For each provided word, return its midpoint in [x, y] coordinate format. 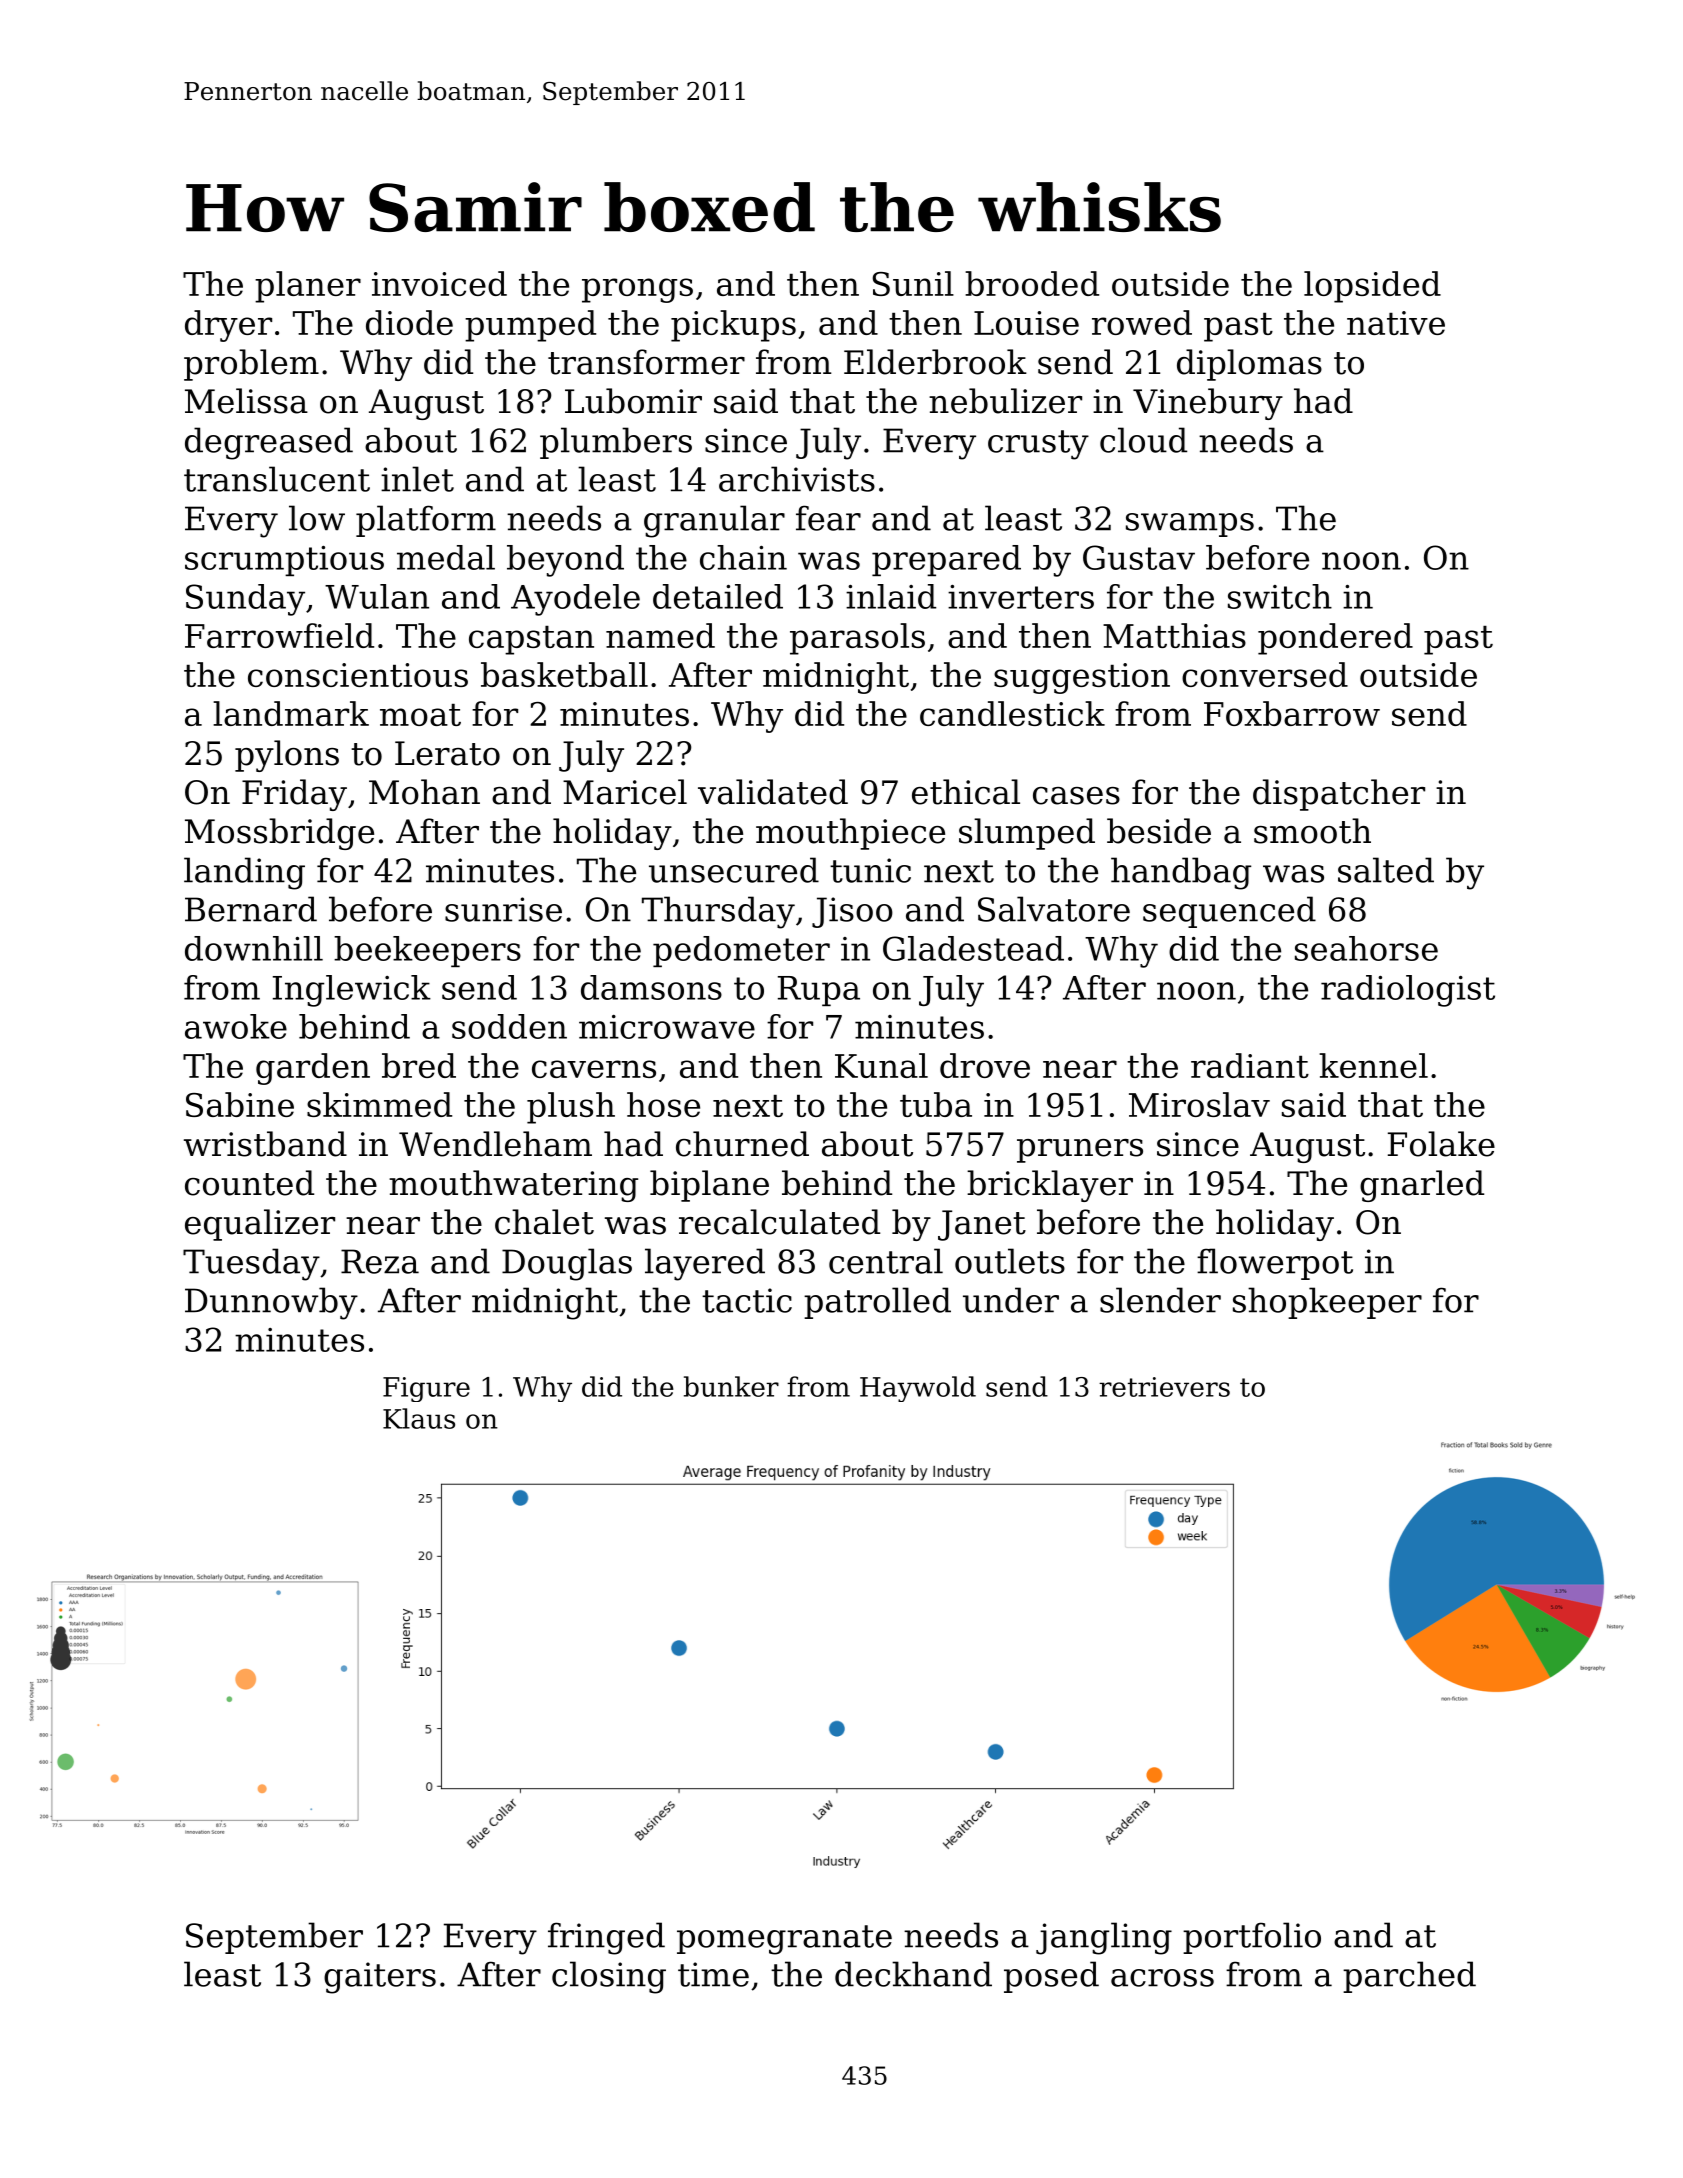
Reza [380, 1261]
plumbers [616, 443]
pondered [1335, 639]
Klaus [419, 1418]
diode [409, 322]
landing [244, 873]
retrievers [1164, 1387]
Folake [1441, 1144]
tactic [747, 1300]
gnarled [1422, 1186]
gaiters [380, 1978]
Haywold [918, 1389]
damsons [651, 987]
